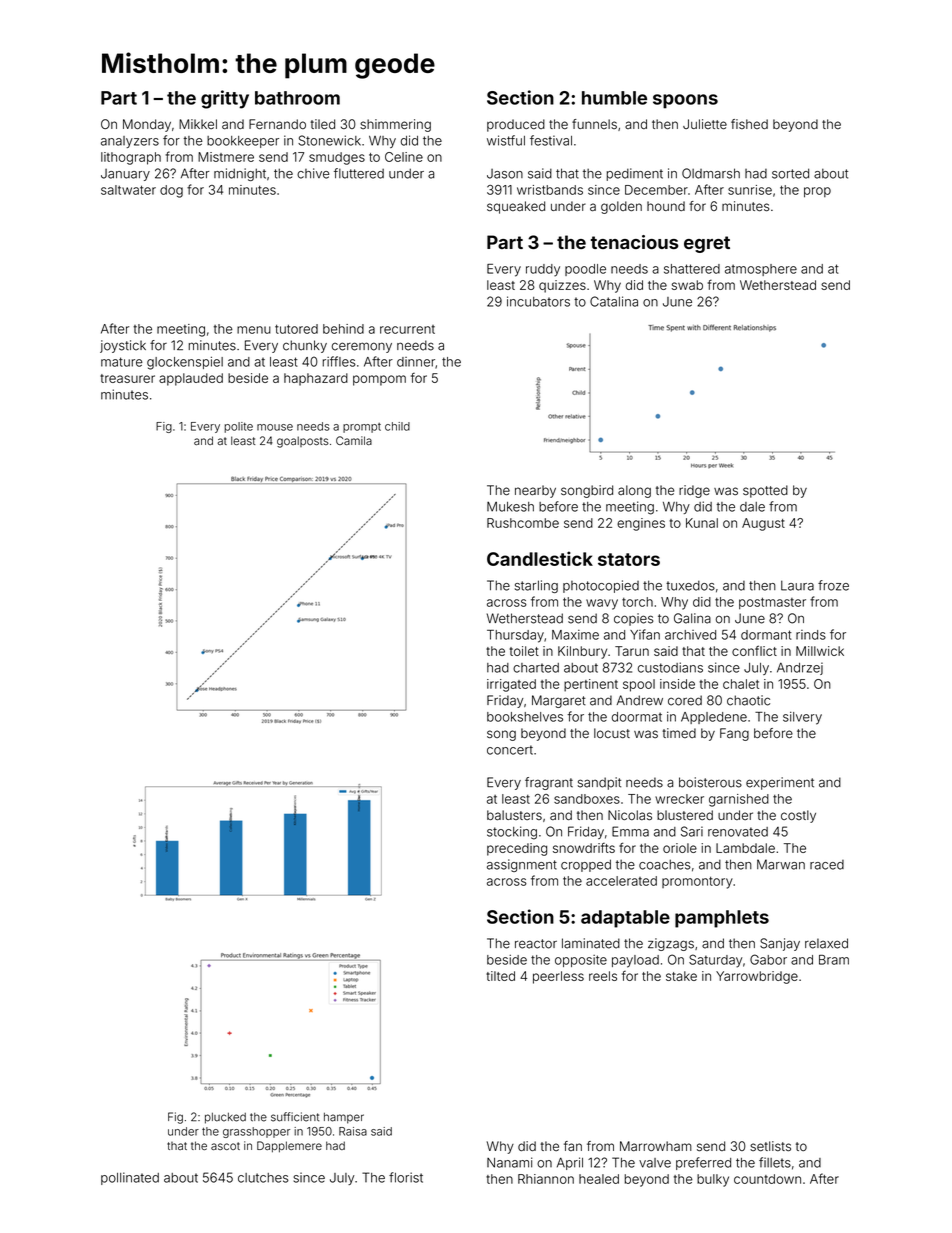 This image has height=1233, width=952. Describe the element at coordinates (225, 99) in the image. I see `gritty` at that location.
